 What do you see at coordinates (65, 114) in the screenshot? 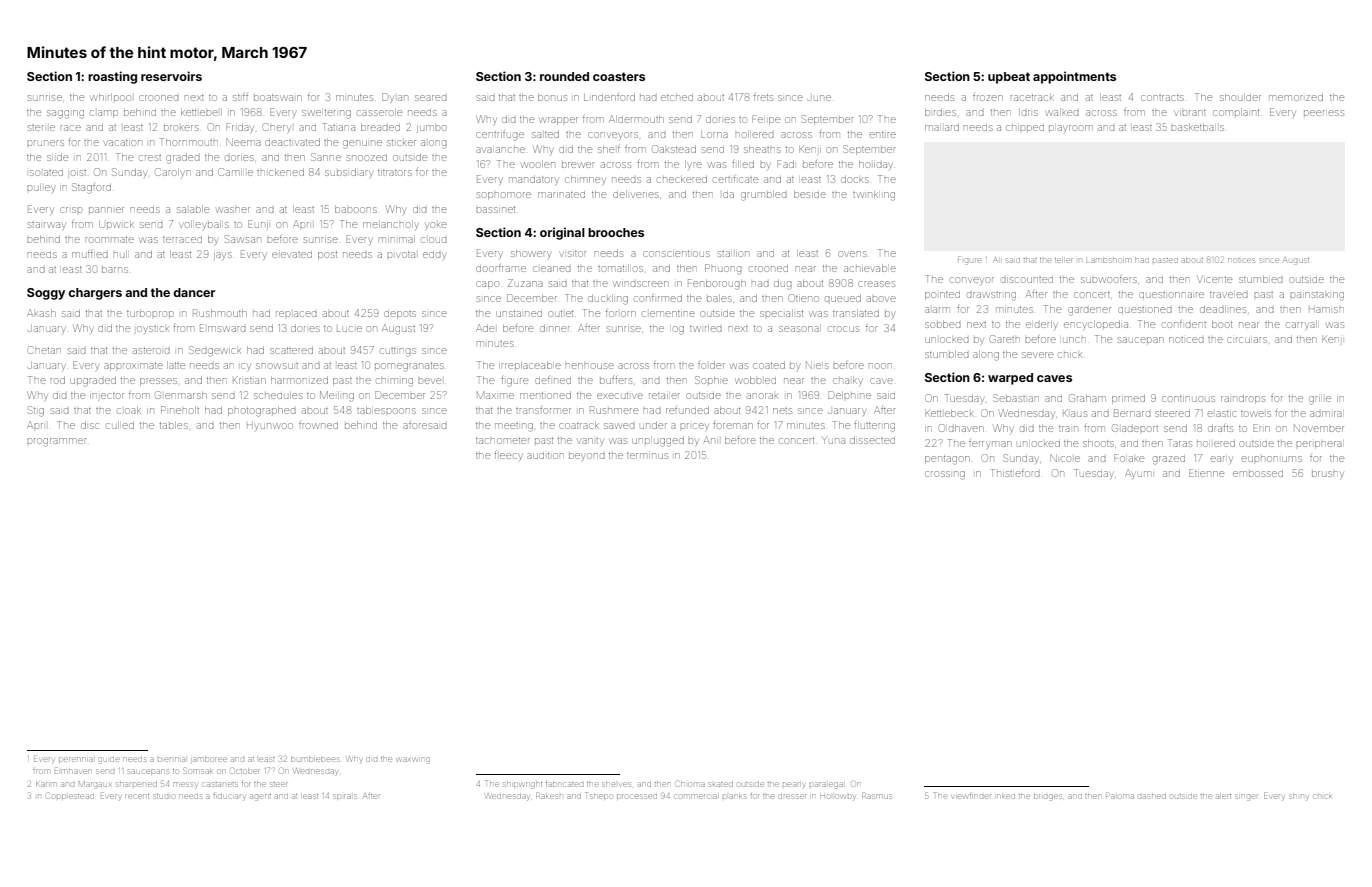
I see `sagging` at bounding box center [65, 114].
